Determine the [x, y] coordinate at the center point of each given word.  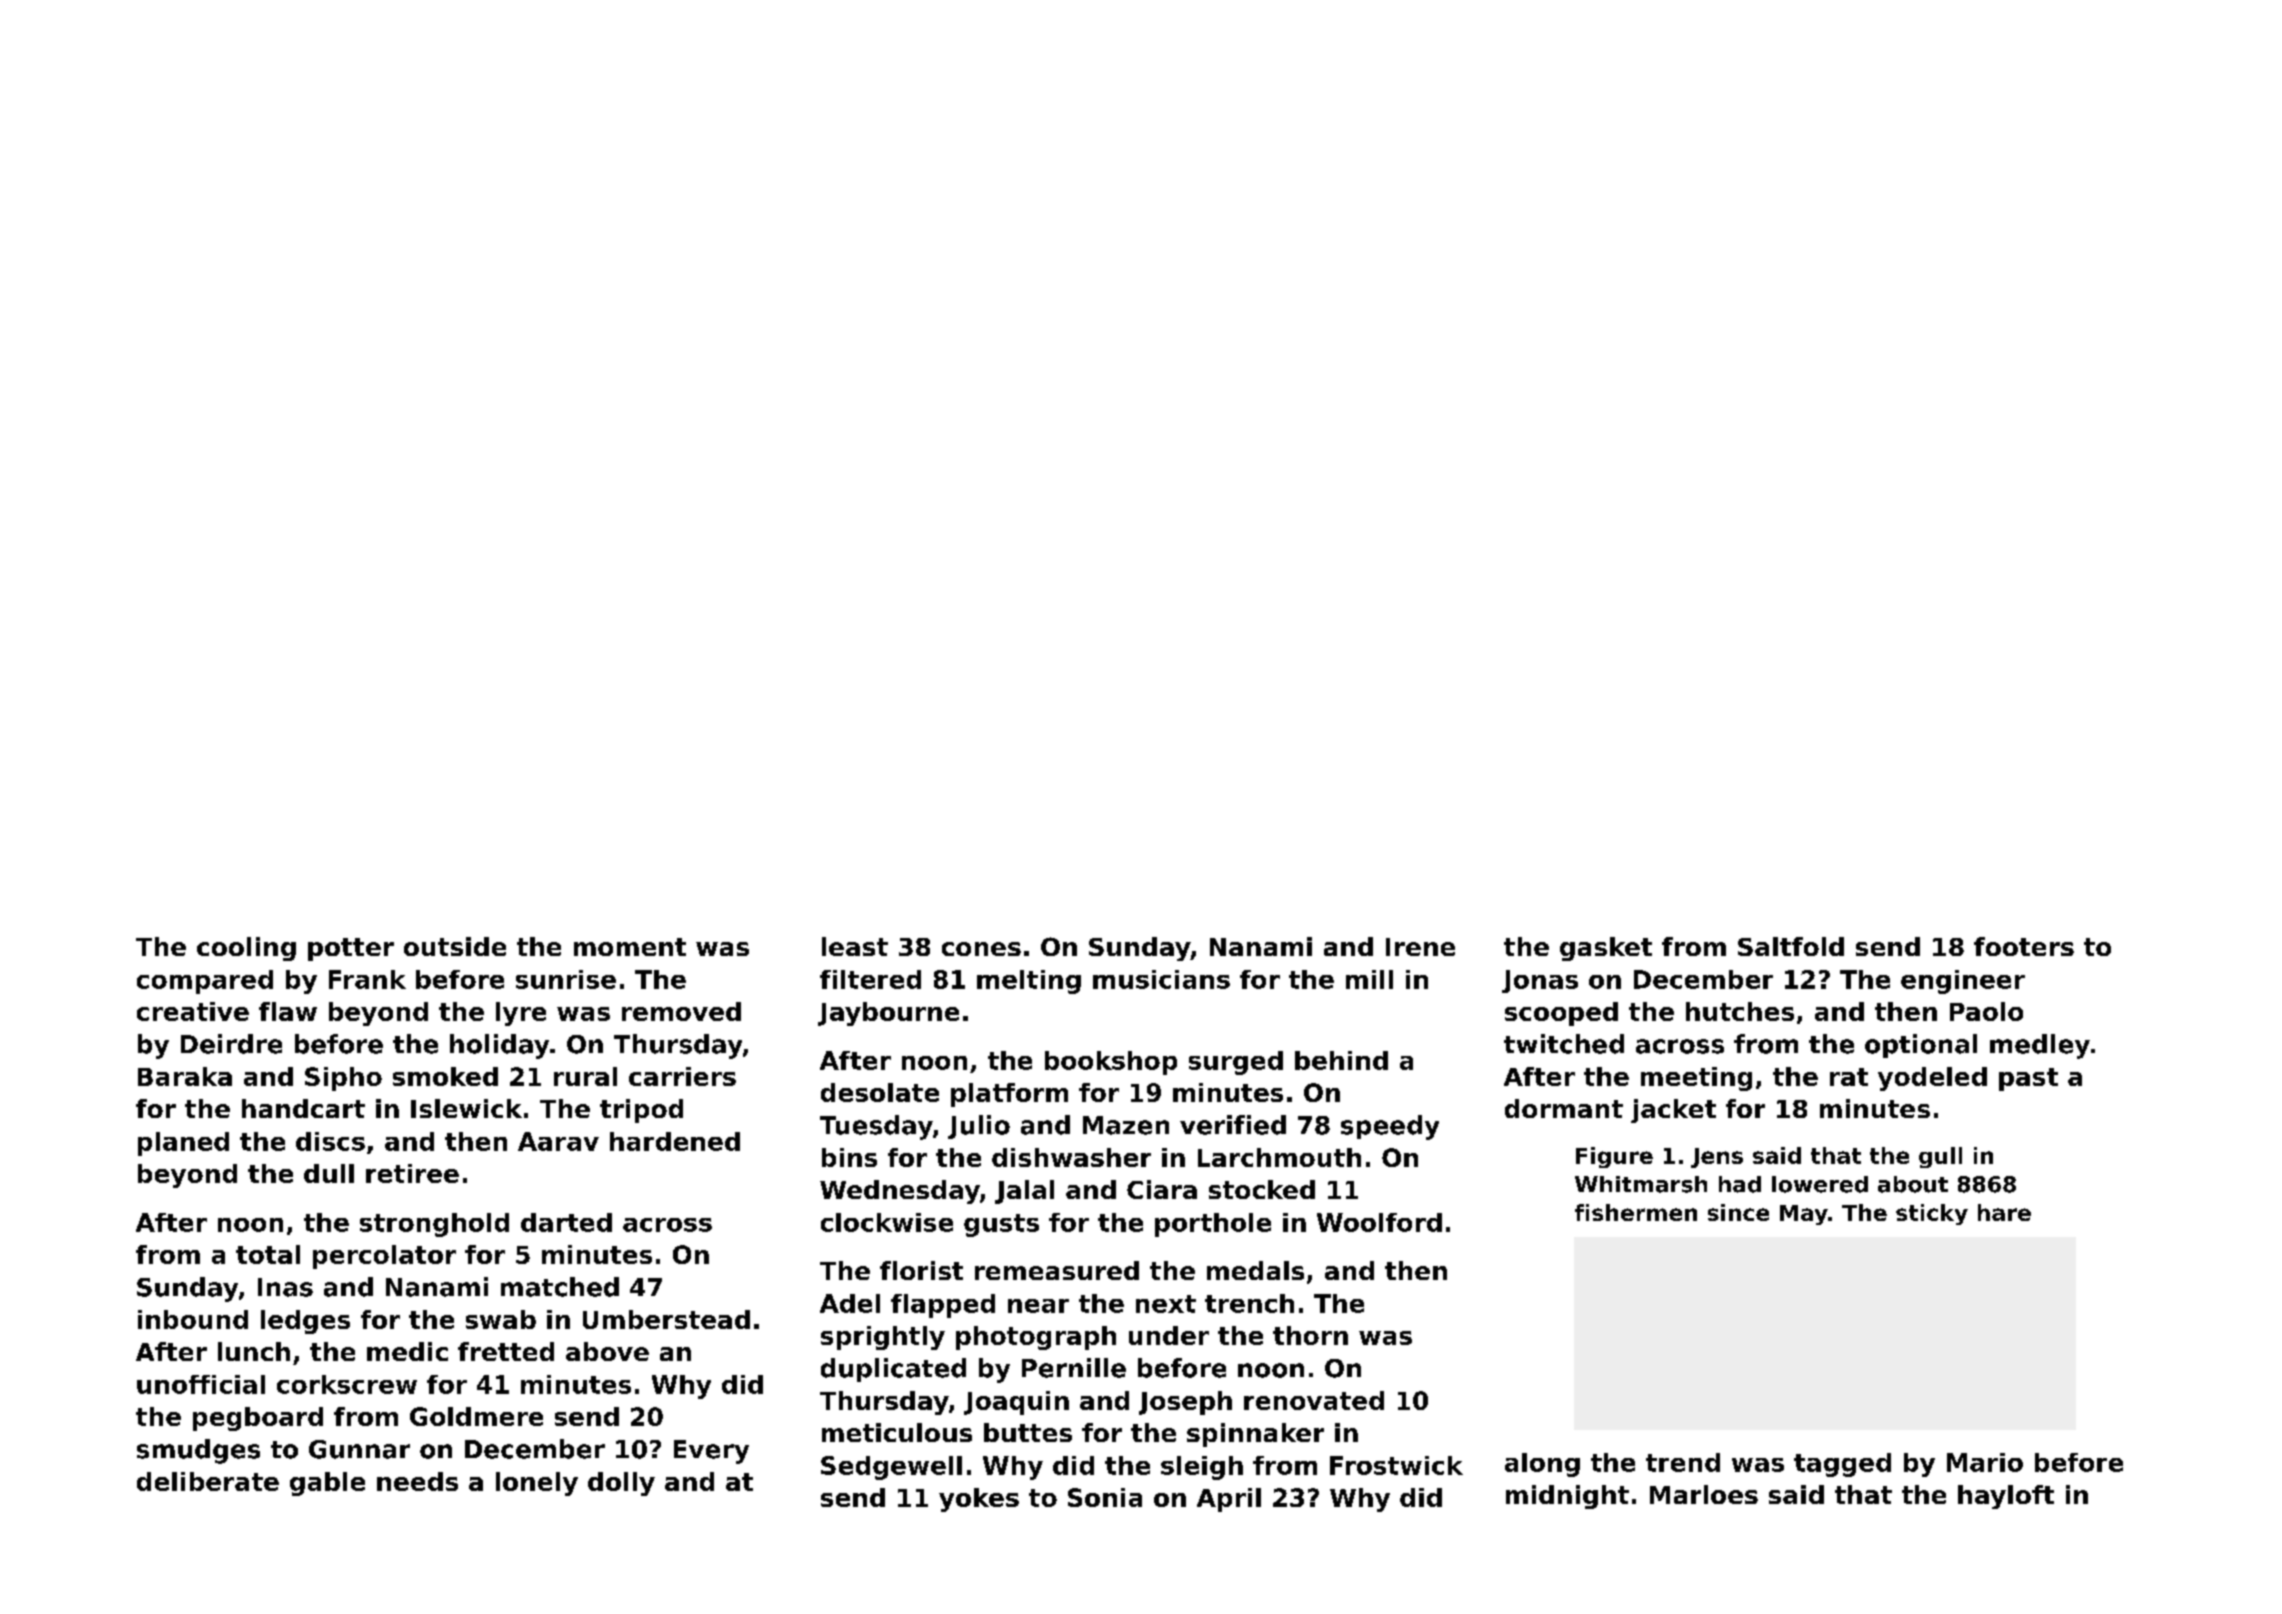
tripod [641, 1111]
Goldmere [476, 1416]
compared [205, 982]
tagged [1842, 1465]
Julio [979, 1127]
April [1229, 1500]
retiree [412, 1173]
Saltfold [1791, 946]
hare [2004, 1212]
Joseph [1185, 1403]
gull [1940, 1157]
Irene [1420, 947]
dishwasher [1071, 1157]
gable [327, 1484]
